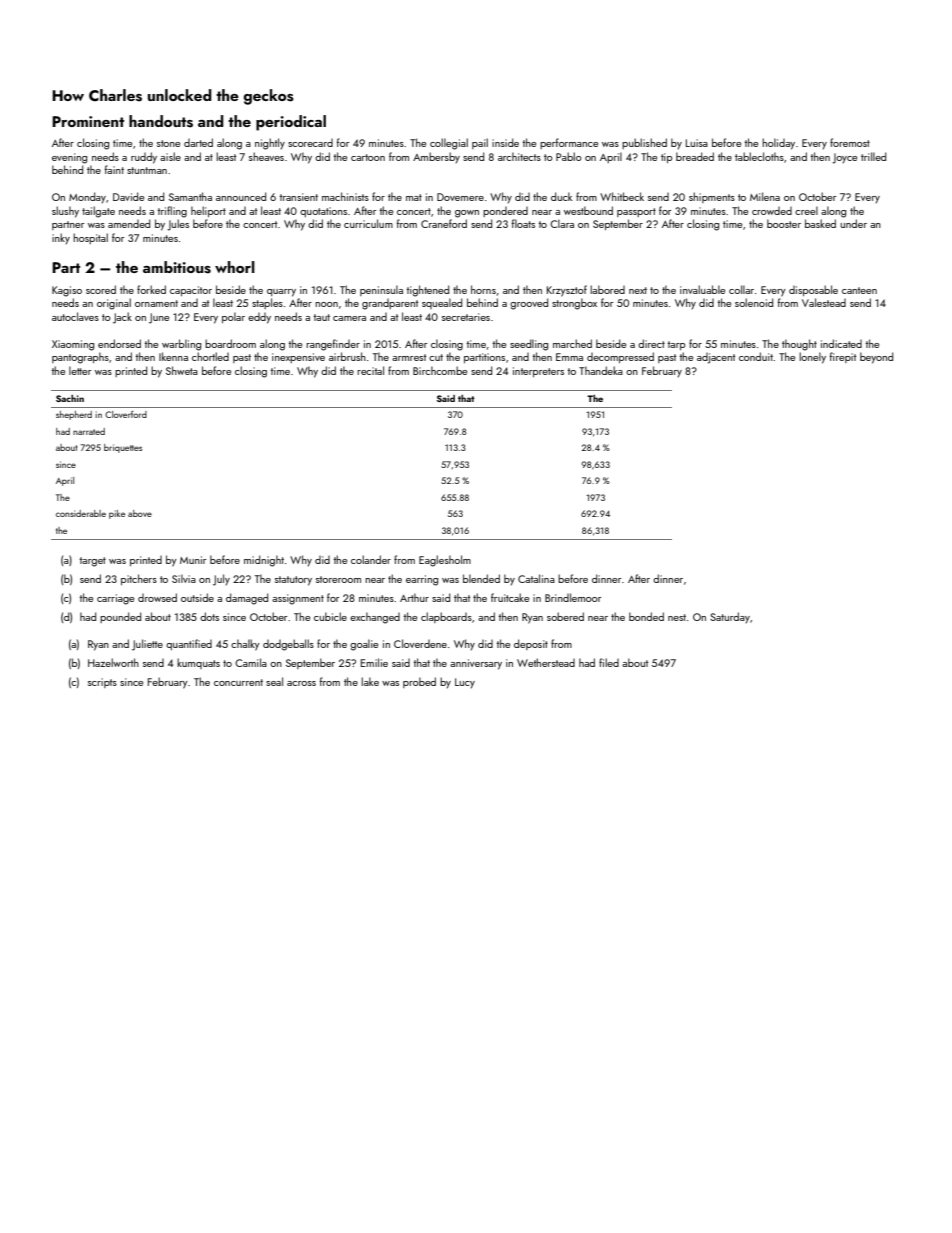 Image resolution: width=952 pixels, height=1233 pixels. What do you see at coordinates (756, 356) in the screenshot?
I see `conduit` at bounding box center [756, 356].
